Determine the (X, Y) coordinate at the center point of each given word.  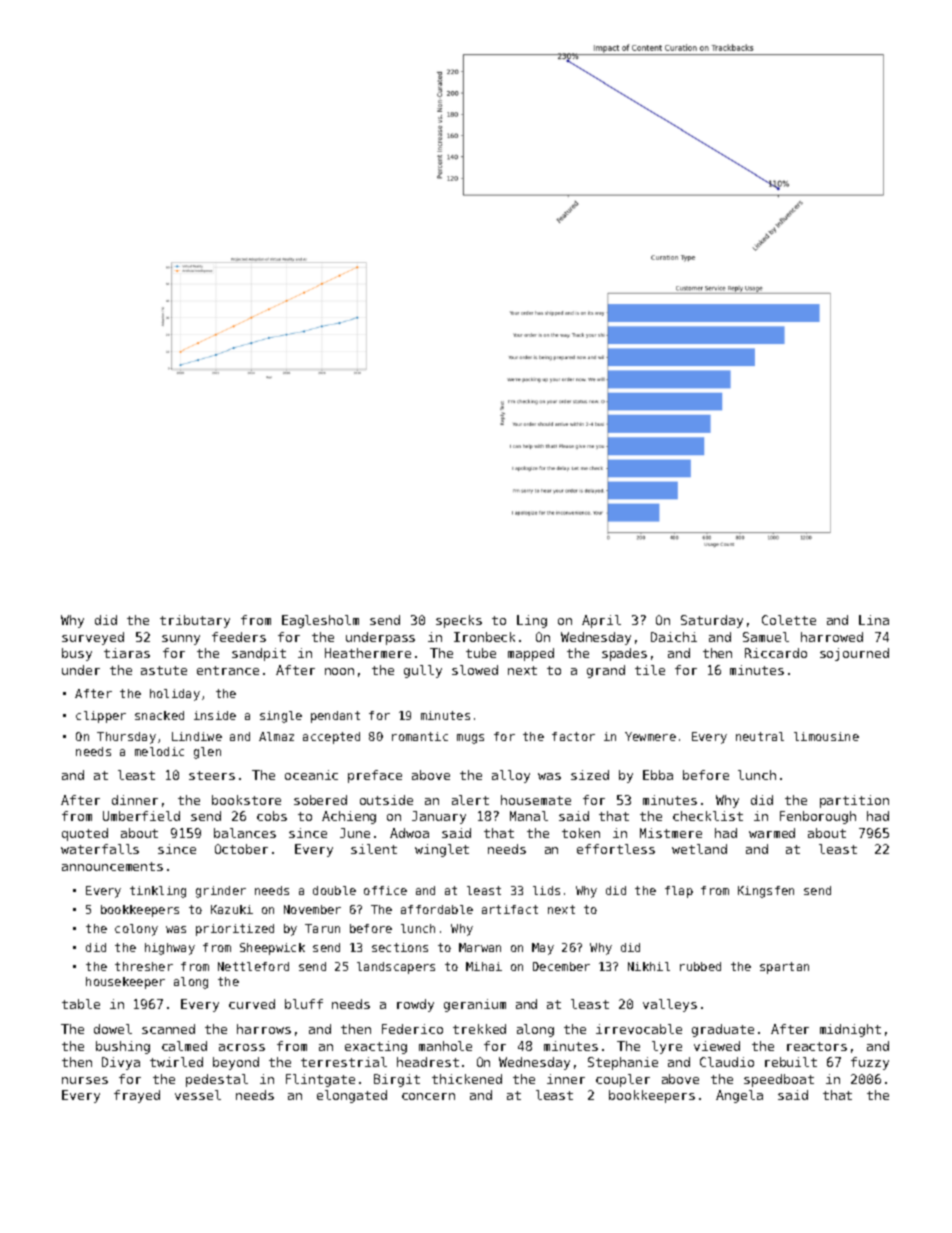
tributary (195, 621)
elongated (352, 1096)
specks (459, 621)
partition (854, 801)
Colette (789, 620)
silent (374, 849)
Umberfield (141, 816)
